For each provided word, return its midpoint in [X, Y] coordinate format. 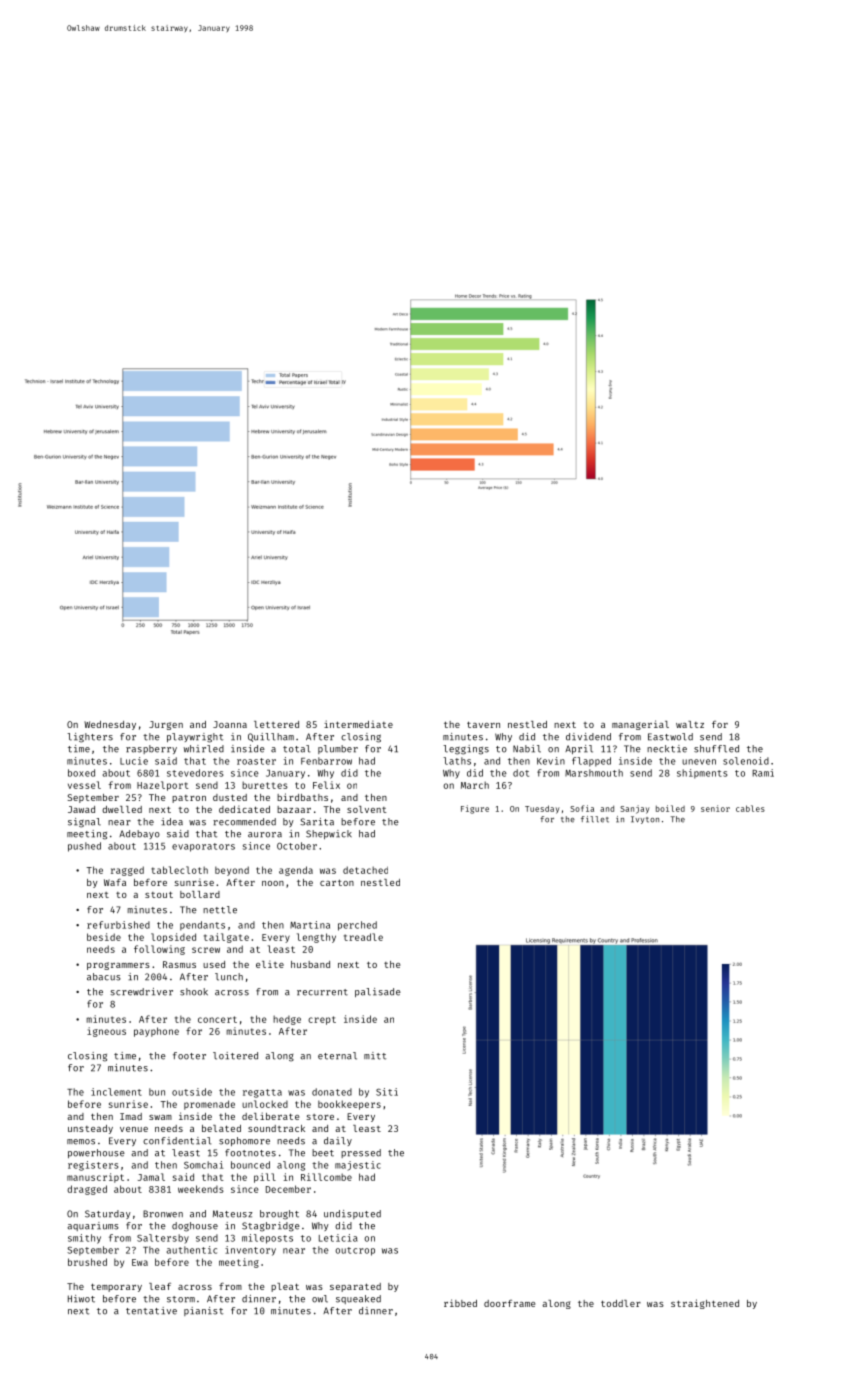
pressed [361, 1153]
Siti [387, 1092]
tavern [483, 724]
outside [192, 1092]
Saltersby [163, 1239]
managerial [640, 725]
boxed [81, 773]
